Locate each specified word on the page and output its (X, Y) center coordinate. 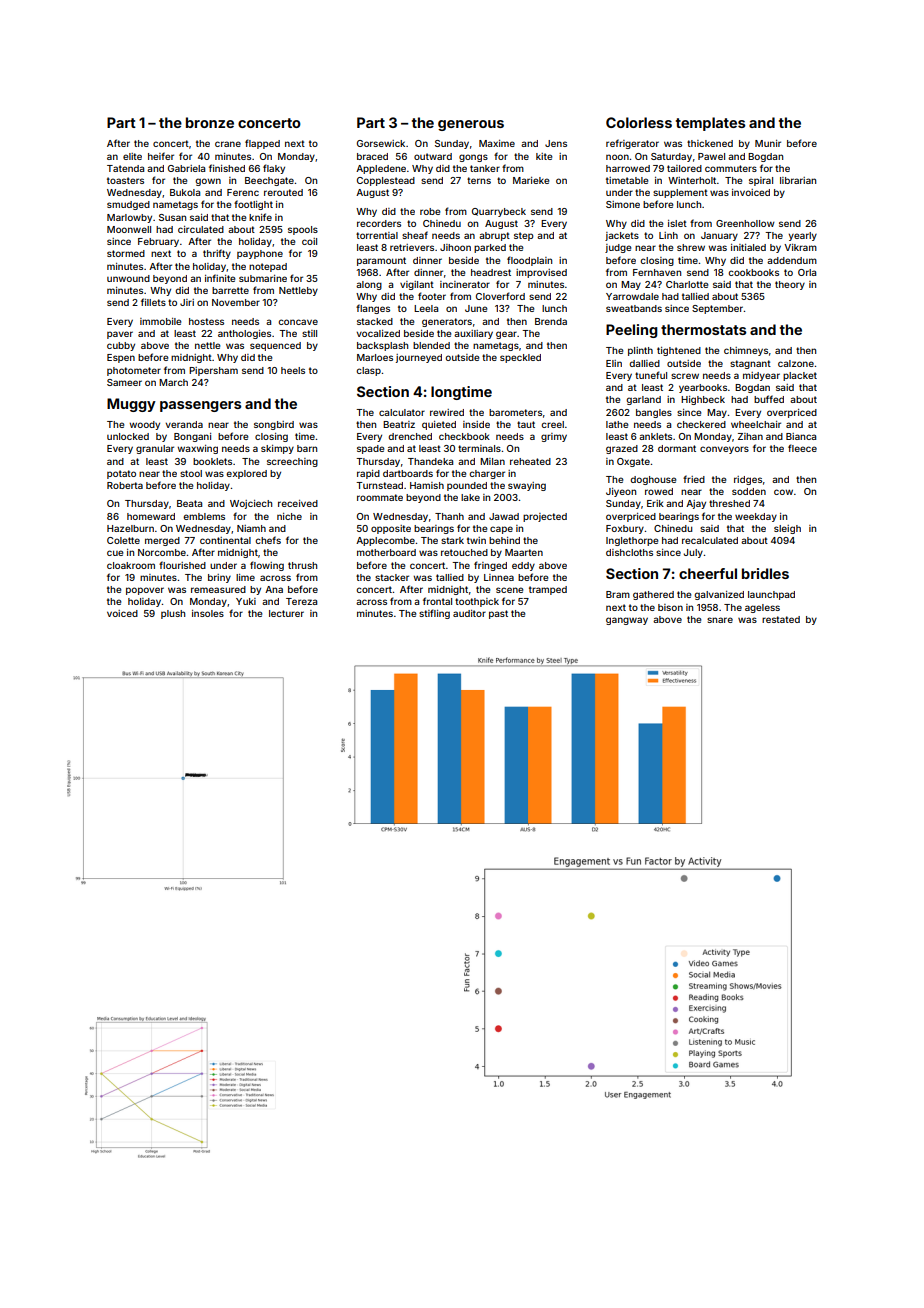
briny (219, 578)
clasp (368, 371)
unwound (128, 278)
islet (677, 223)
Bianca (801, 436)
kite (544, 156)
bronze (210, 122)
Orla (807, 272)
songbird (274, 425)
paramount (381, 261)
